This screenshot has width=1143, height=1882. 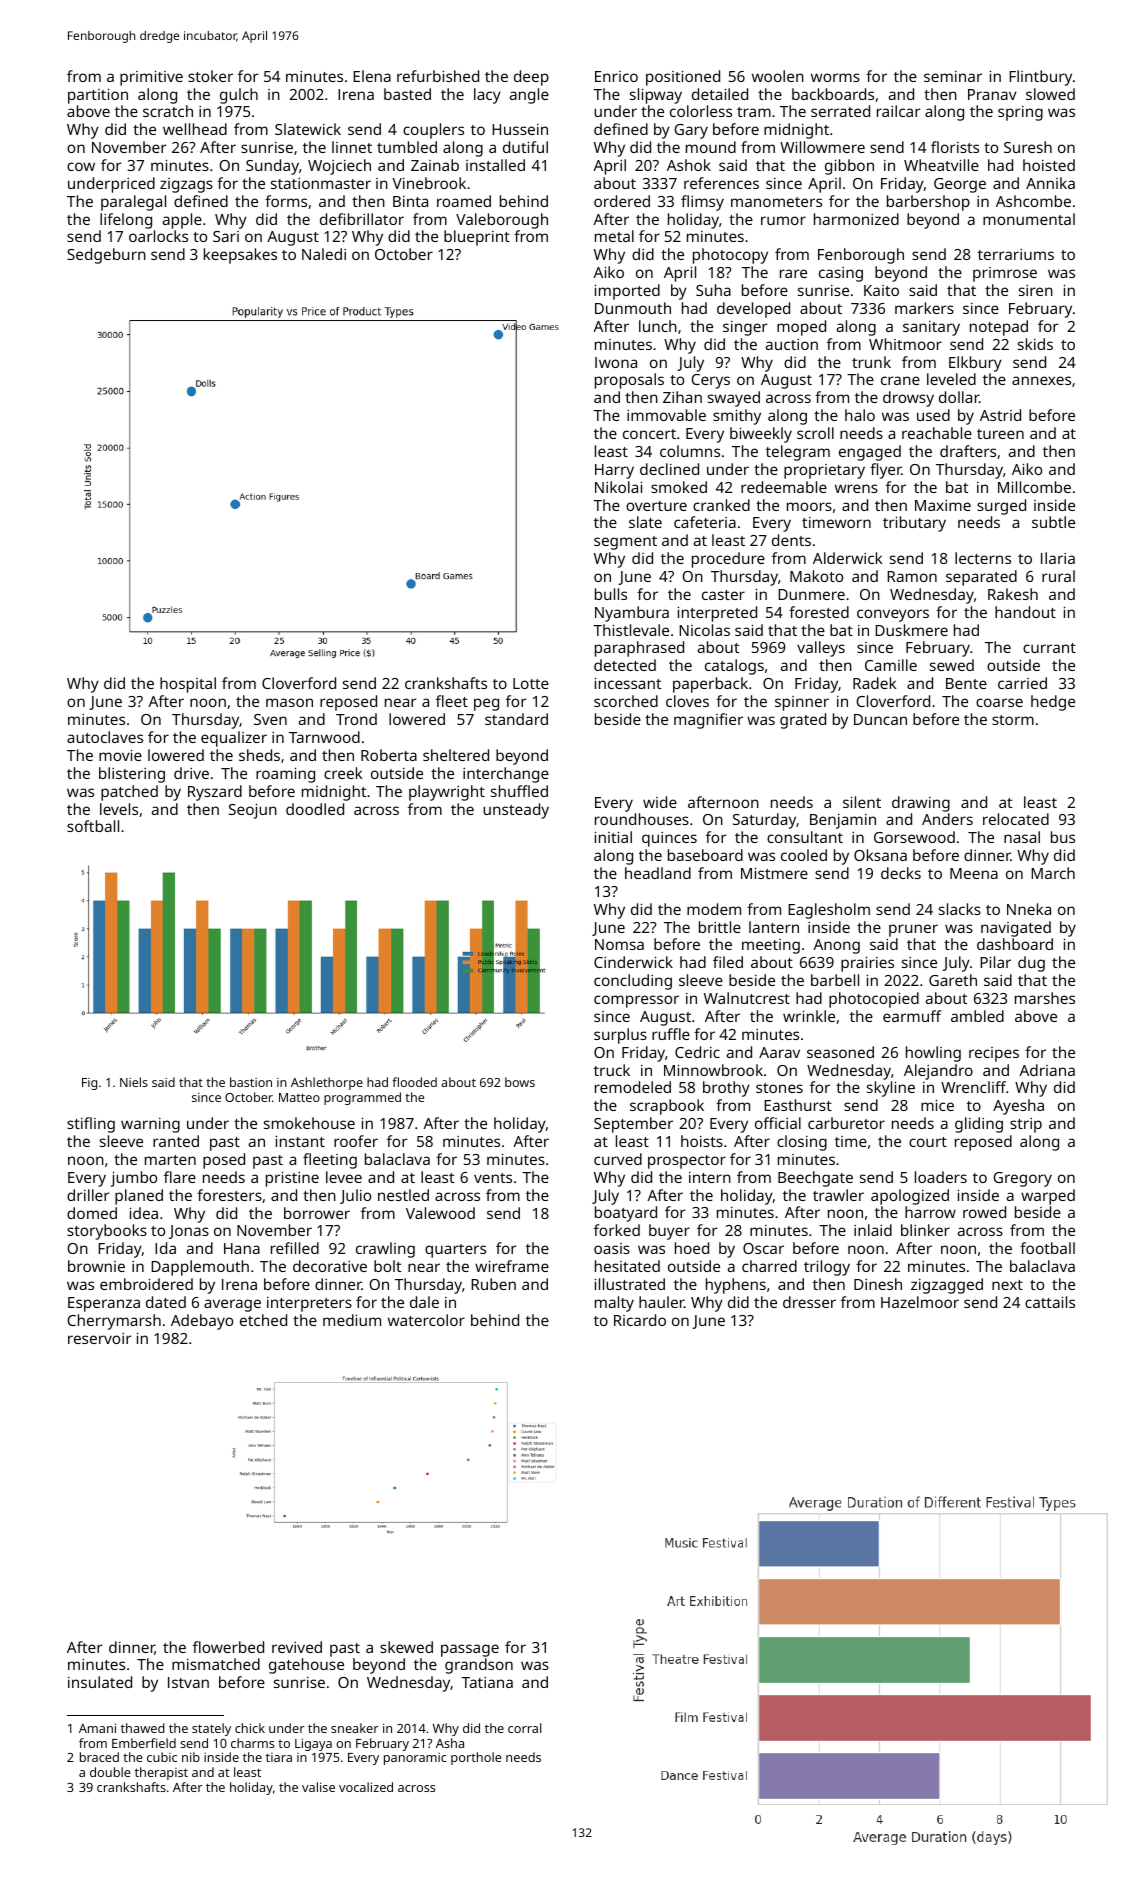 What do you see at coordinates (1053, 703) in the screenshot?
I see `hedge` at bounding box center [1053, 703].
